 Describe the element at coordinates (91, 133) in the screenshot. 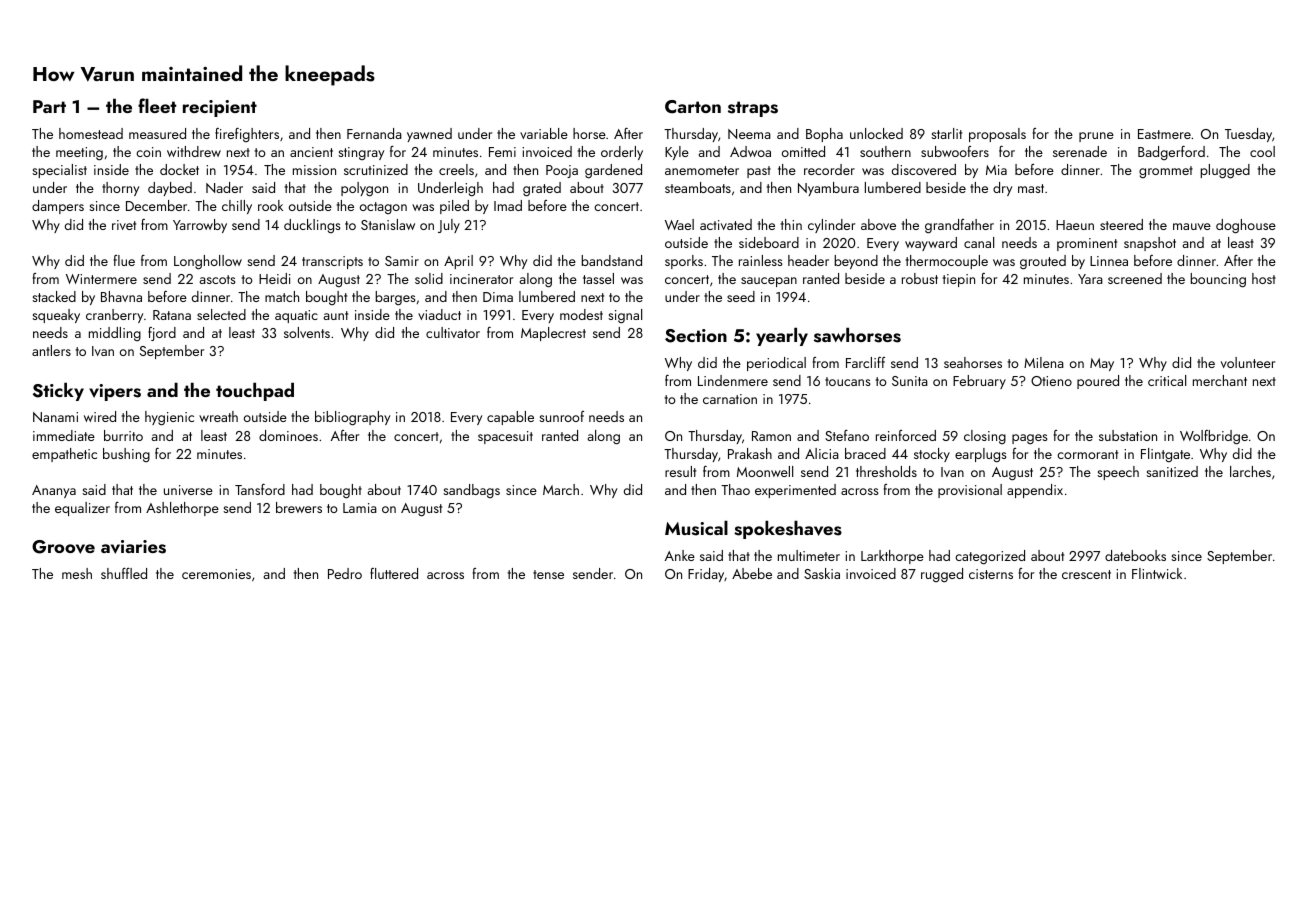

I see `homestead` at that location.
